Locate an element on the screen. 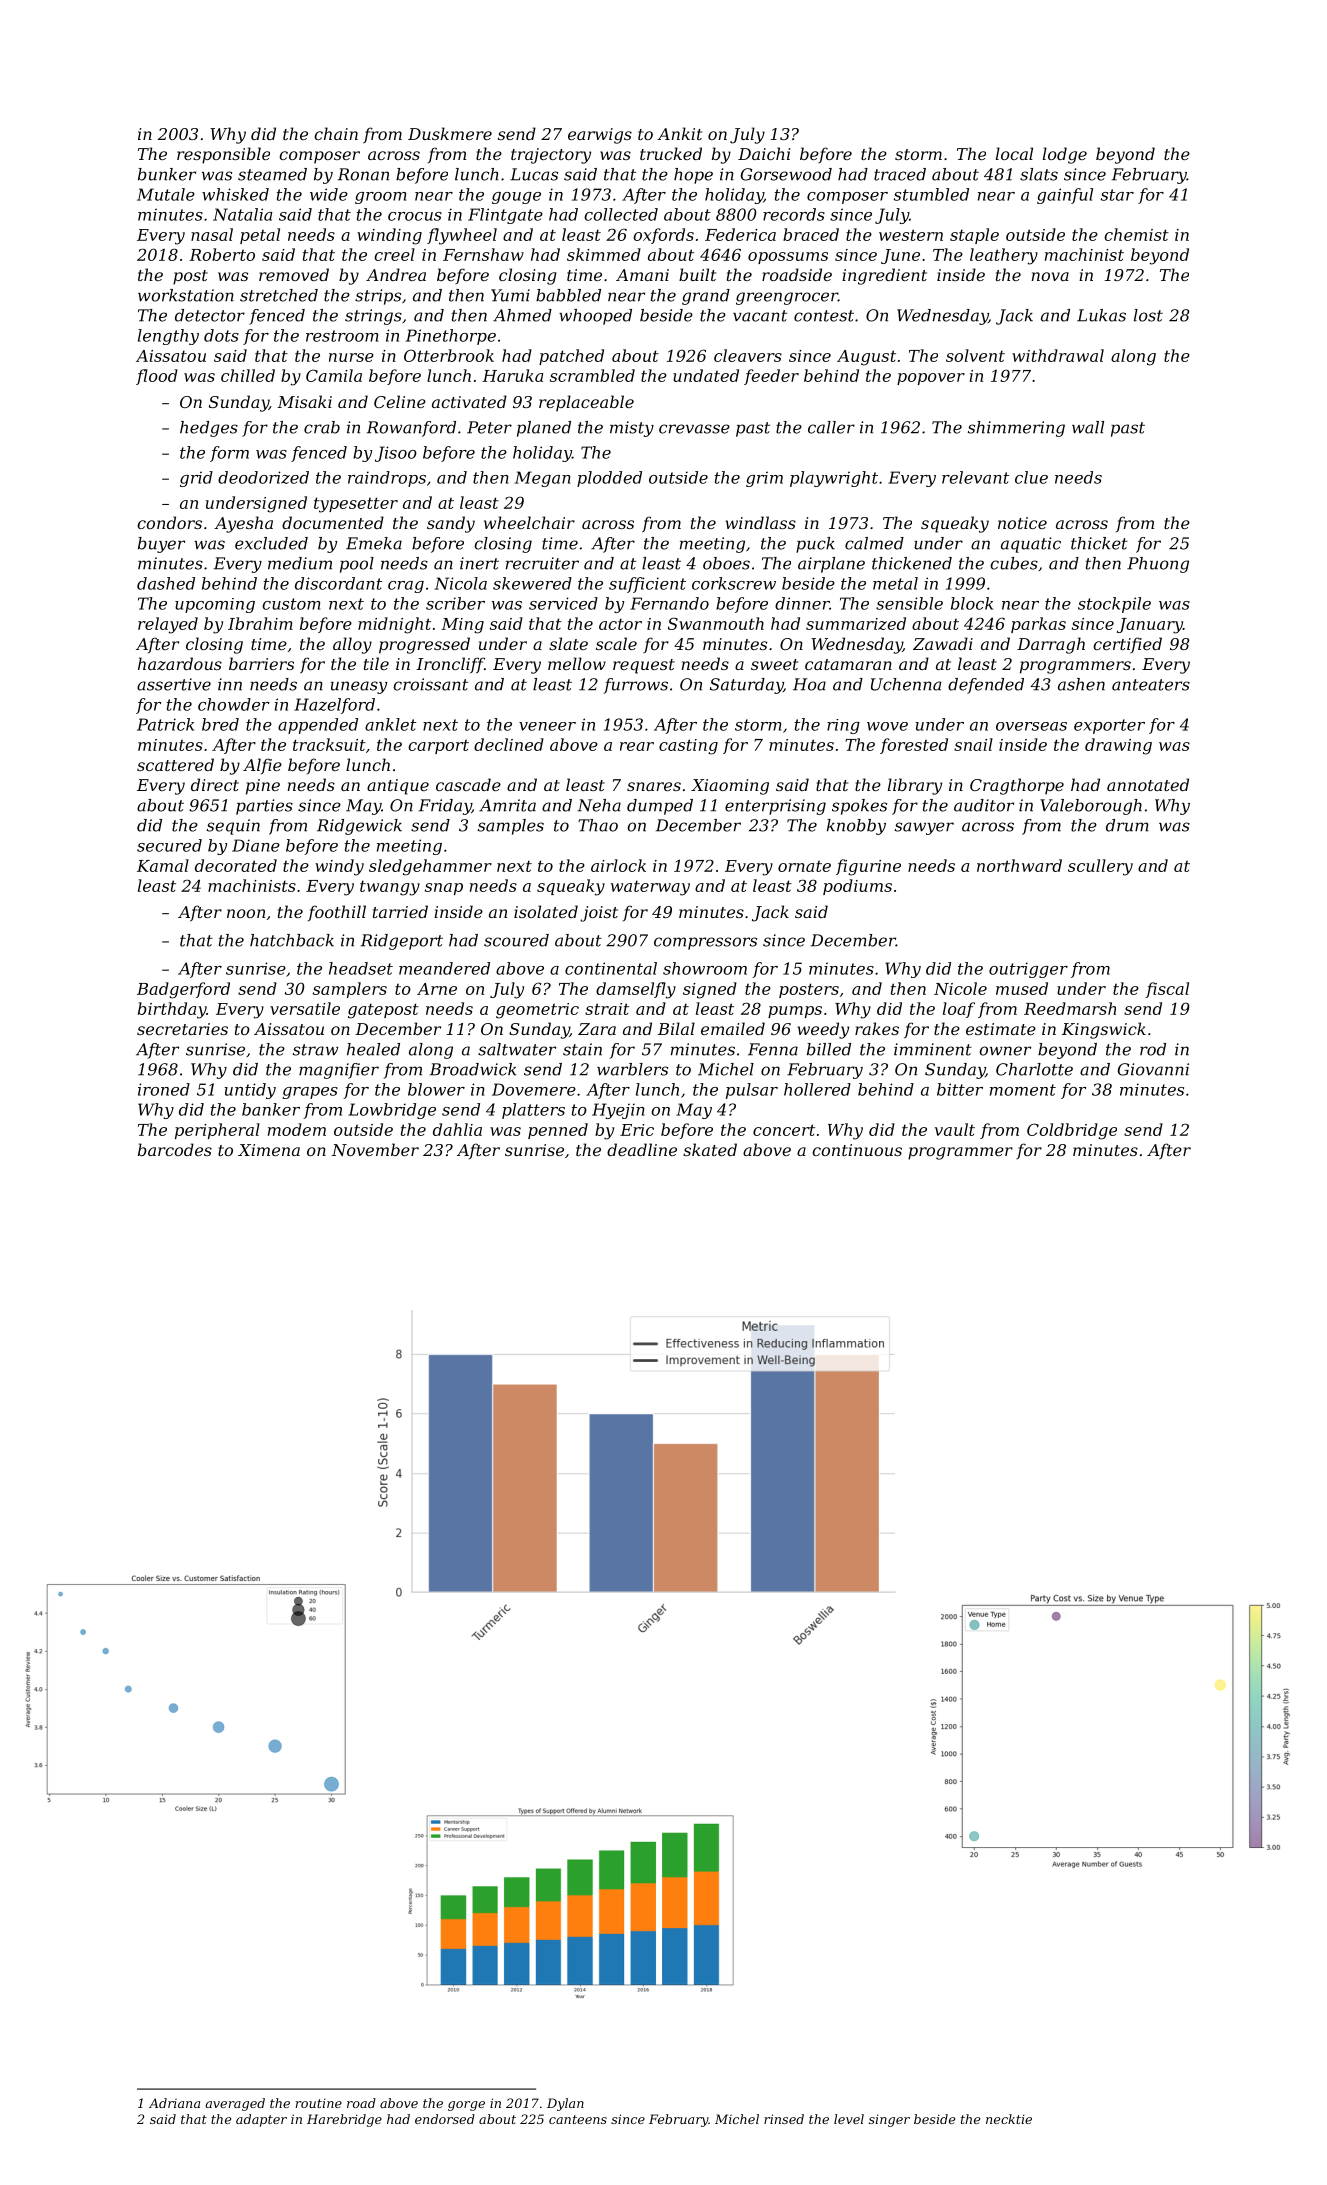 This screenshot has height=2185, width=1327. Giovanni is located at coordinates (1153, 1069).
